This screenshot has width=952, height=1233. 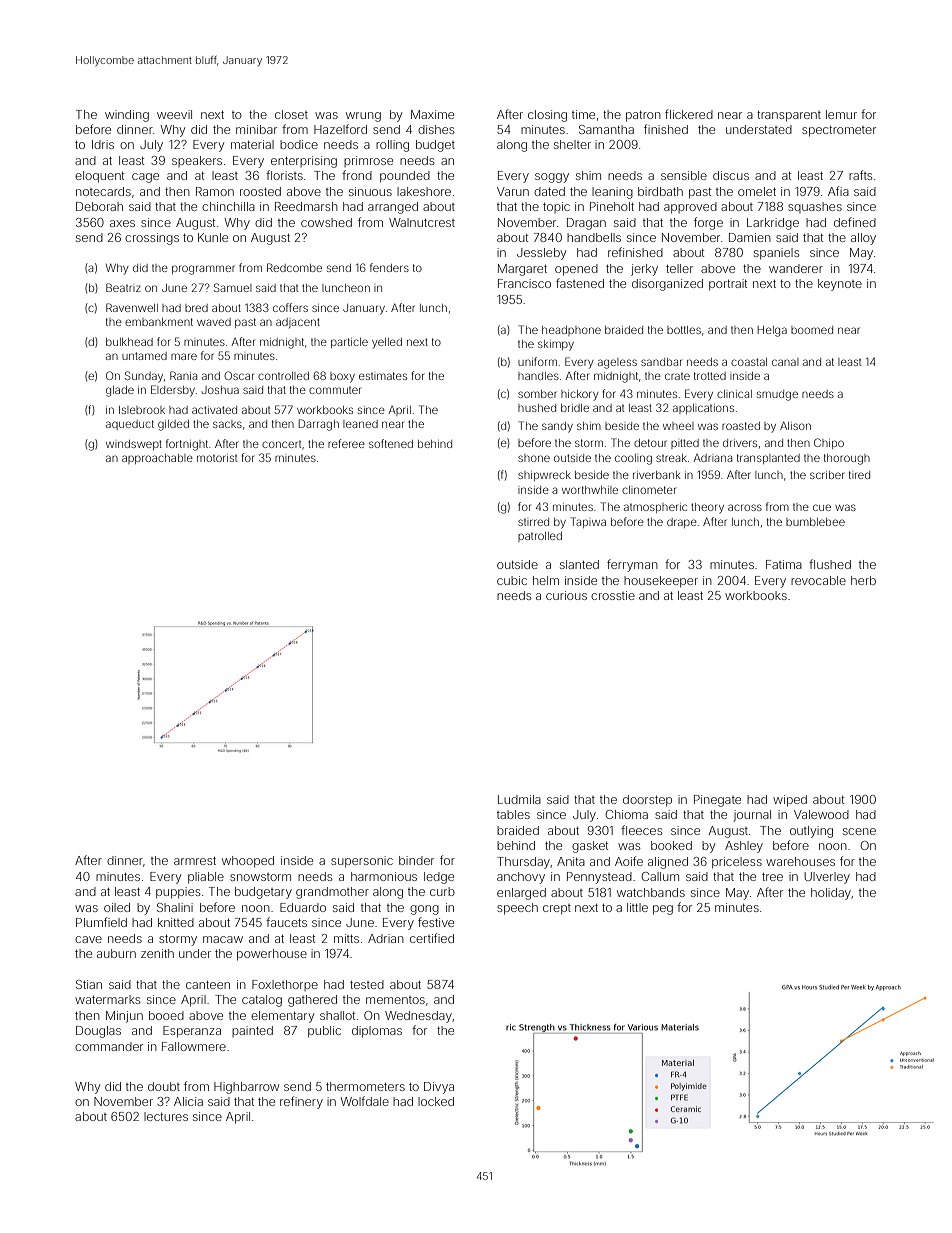 What do you see at coordinates (285, 985) in the screenshot?
I see `Foxlethorpe` at bounding box center [285, 985].
